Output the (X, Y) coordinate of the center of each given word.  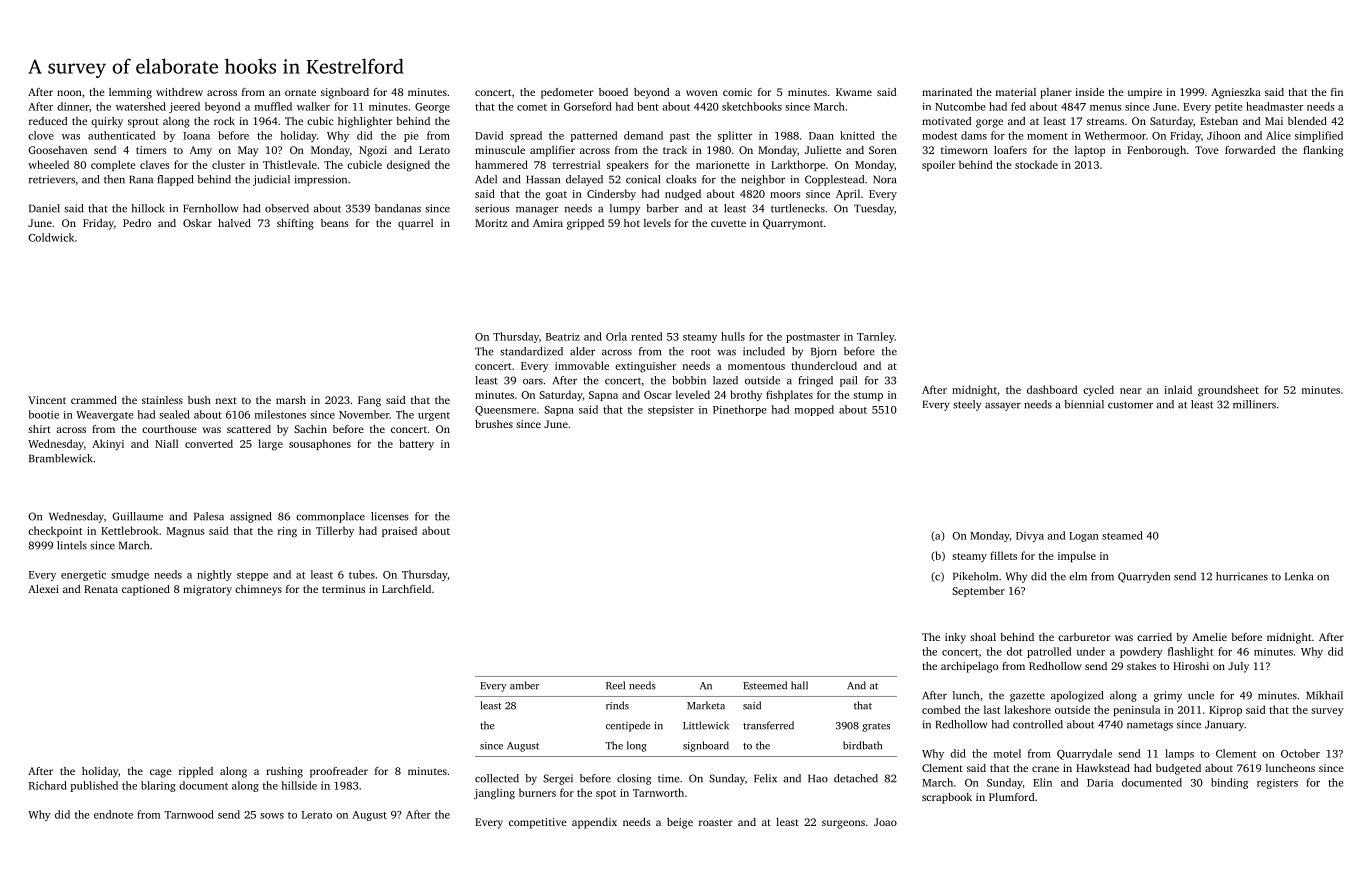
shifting (295, 224)
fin (1337, 92)
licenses (390, 516)
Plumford (1011, 797)
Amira (548, 223)
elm (1078, 576)
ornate (300, 92)
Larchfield (406, 589)
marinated (947, 92)
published (94, 786)
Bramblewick (61, 458)
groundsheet (1228, 391)
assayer (1003, 407)
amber (525, 685)
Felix (765, 778)
